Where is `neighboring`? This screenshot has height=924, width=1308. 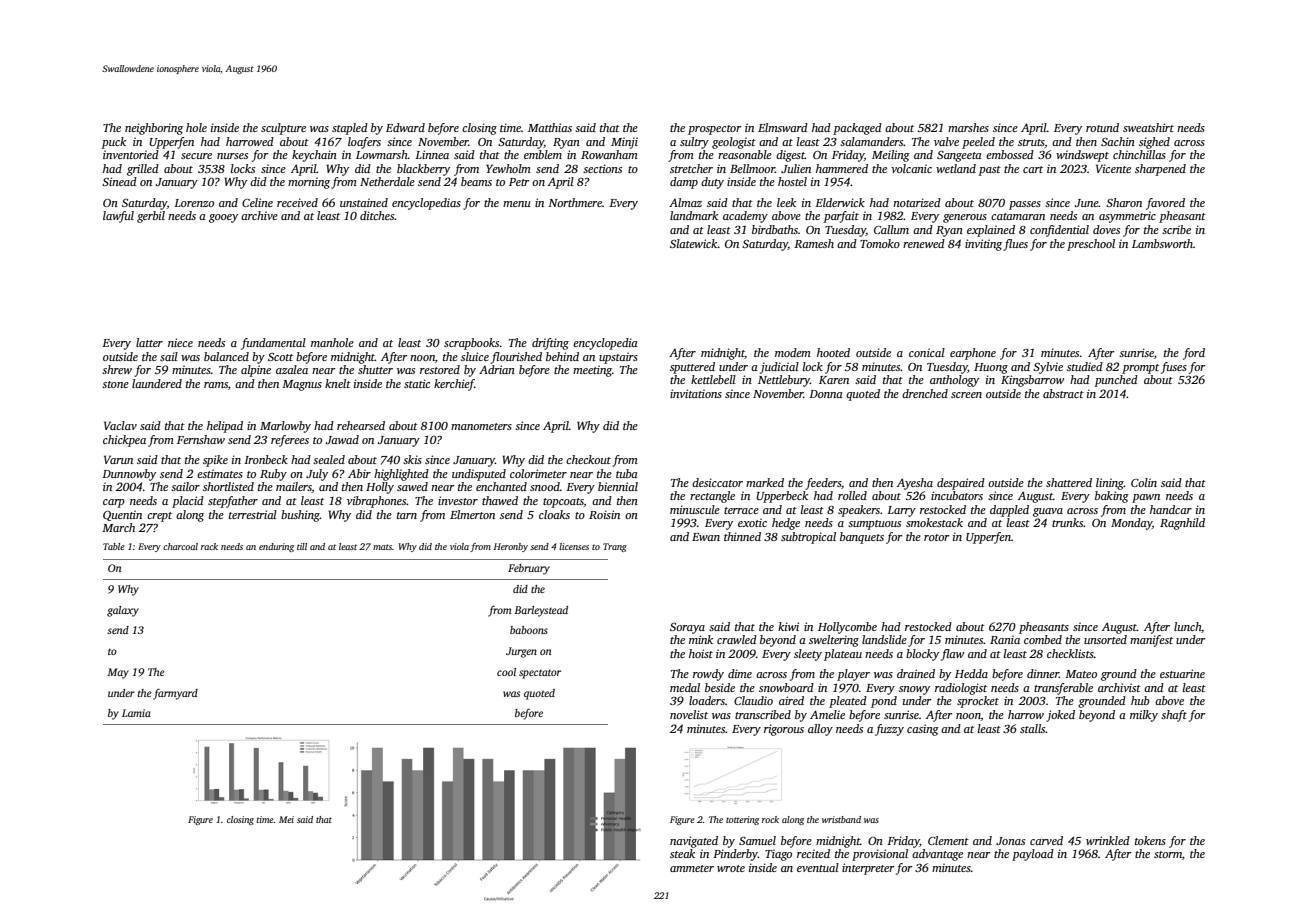
neighboring is located at coordinates (154, 129).
